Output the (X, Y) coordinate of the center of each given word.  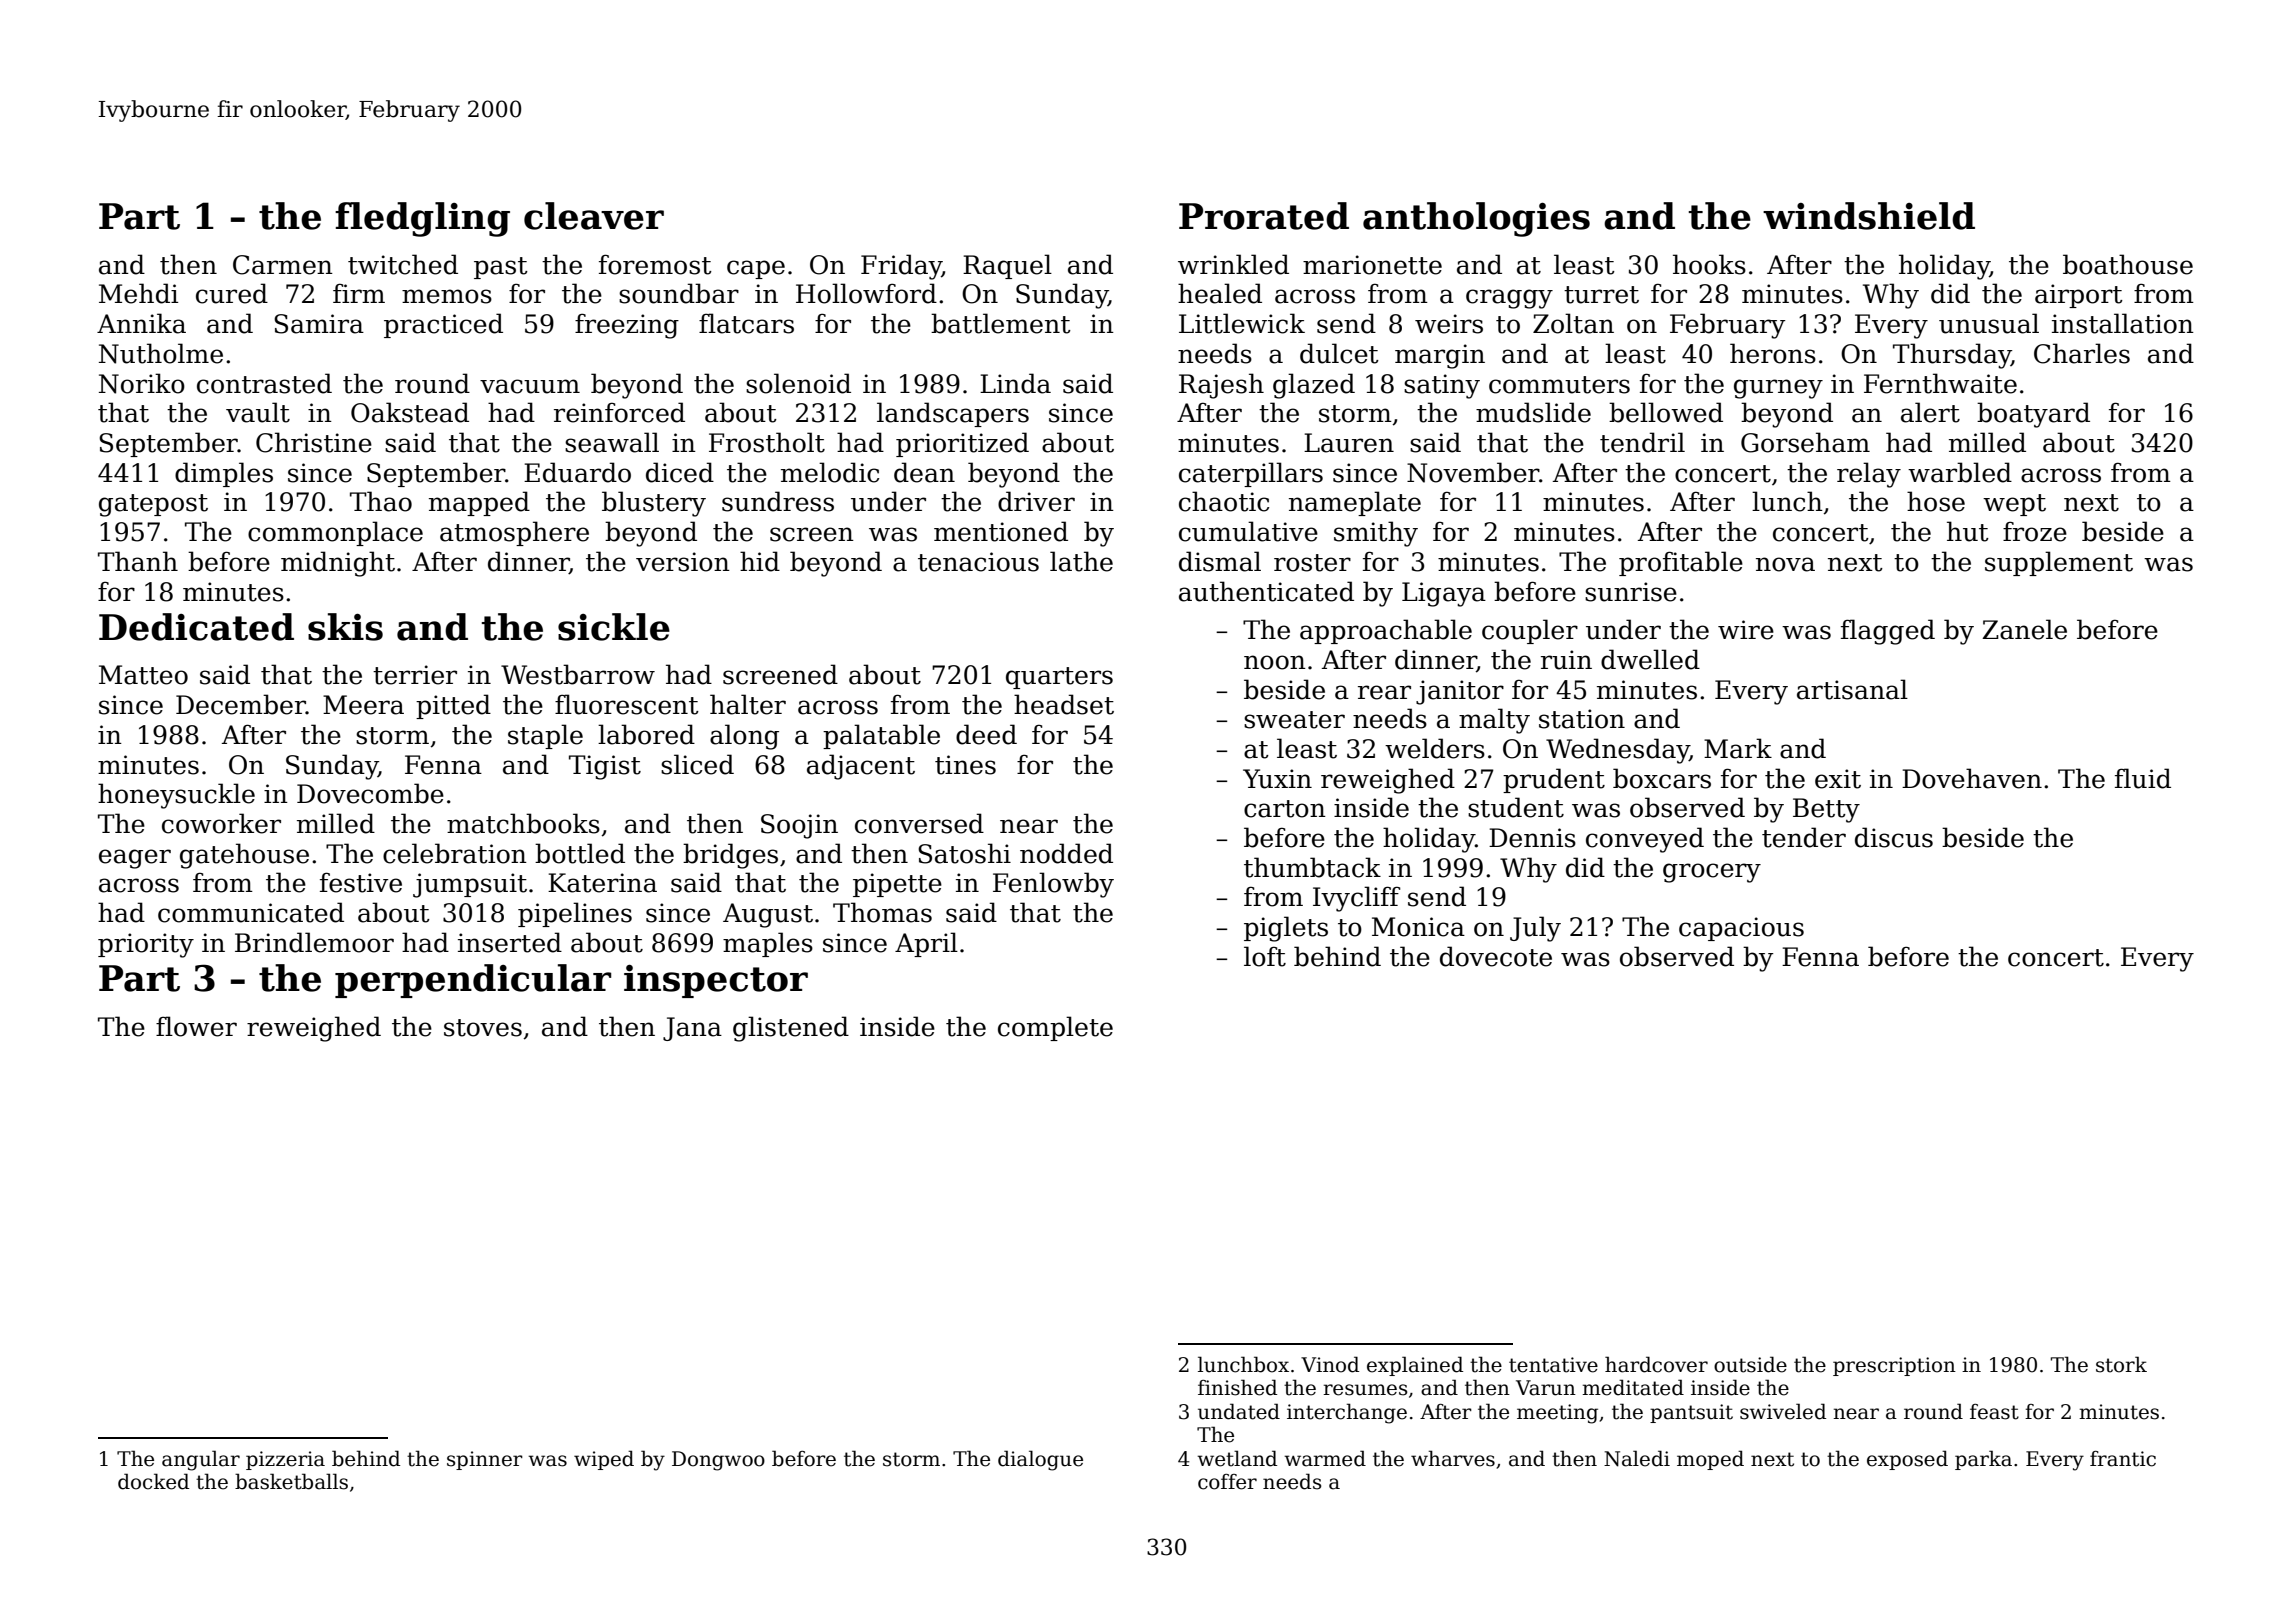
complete (1055, 1028)
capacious (1741, 929)
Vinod (1330, 1364)
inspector (716, 981)
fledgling (422, 219)
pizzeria (285, 1460)
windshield (1869, 216)
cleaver (594, 216)
